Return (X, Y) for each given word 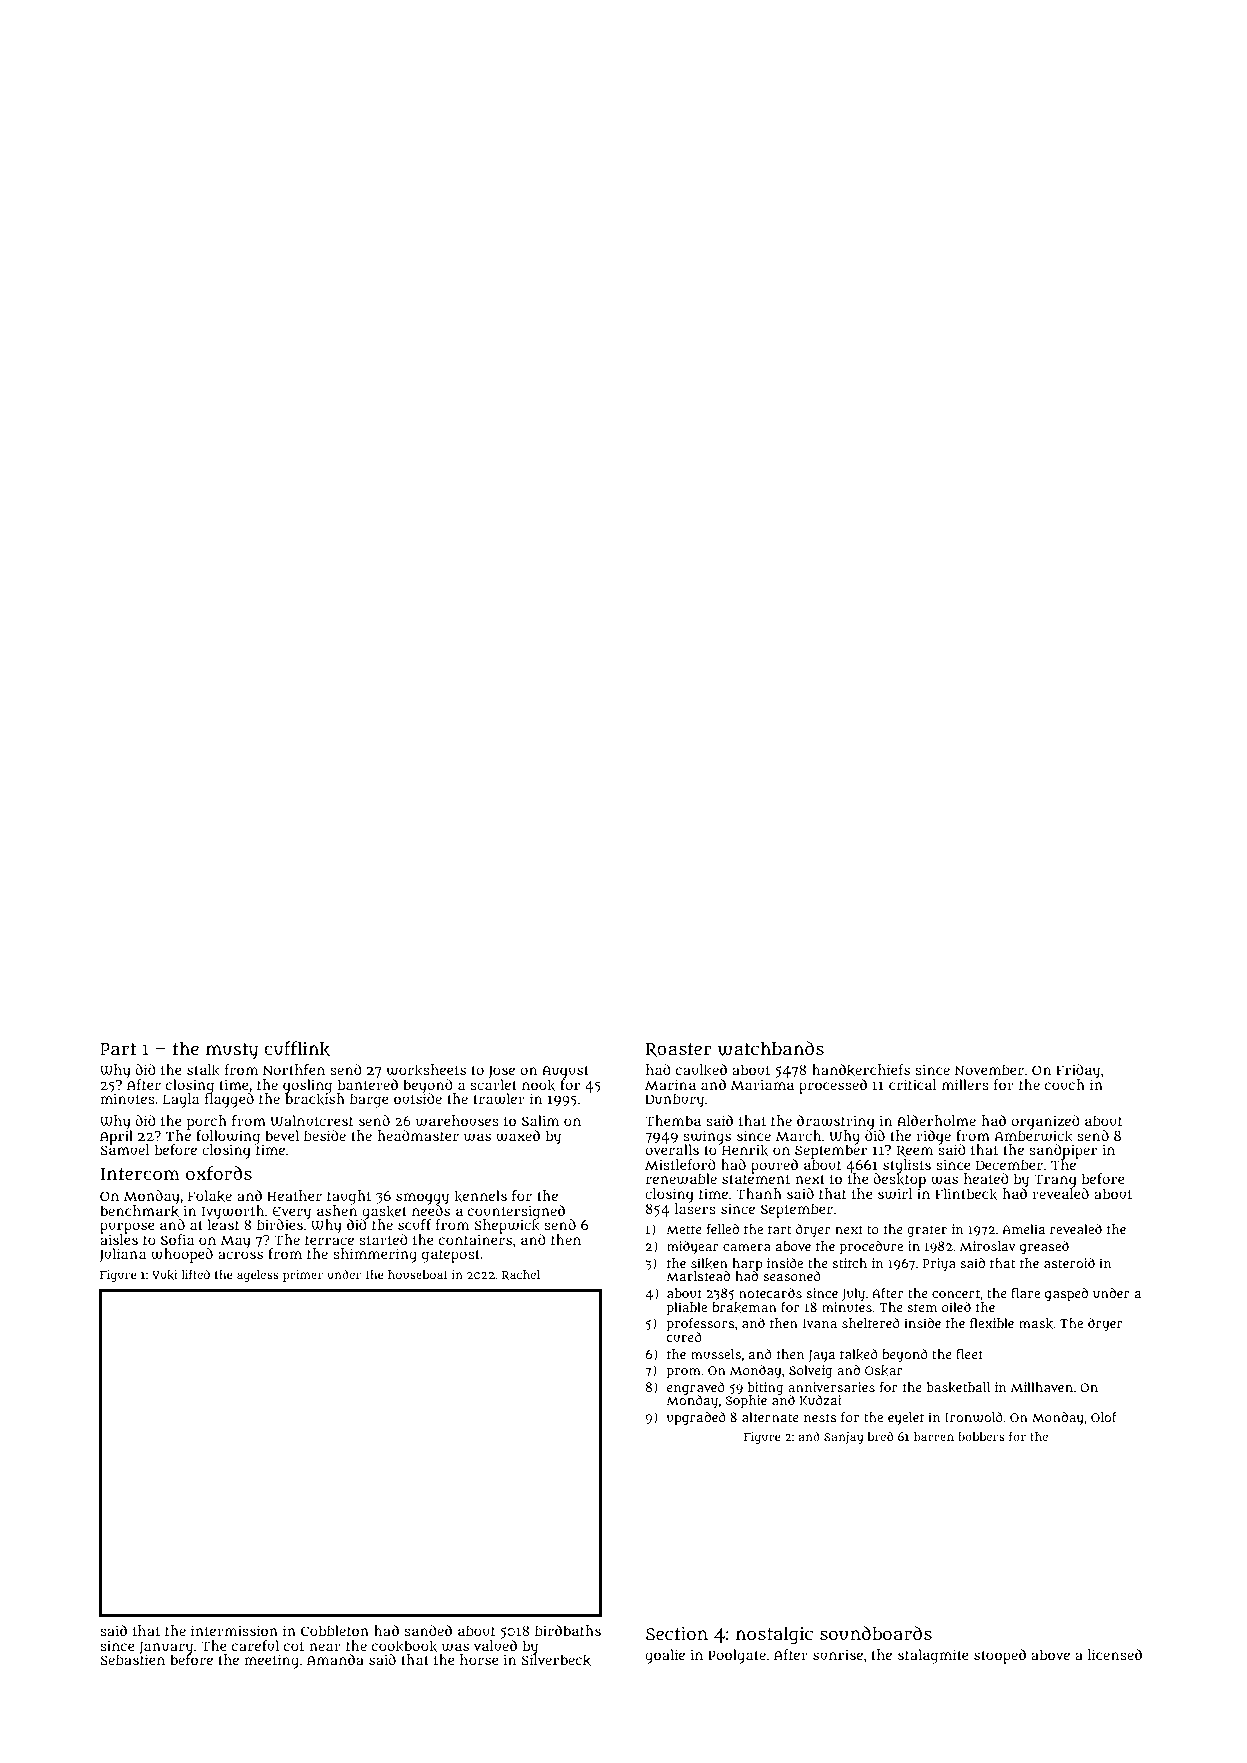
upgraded (696, 1419)
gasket (384, 1212)
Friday (1078, 1071)
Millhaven (1042, 1387)
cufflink (297, 1049)
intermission (234, 1630)
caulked (701, 1070)
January (166, 1647)
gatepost (451, 1256)
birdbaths (568, 1630)
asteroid (1069, 1263)
